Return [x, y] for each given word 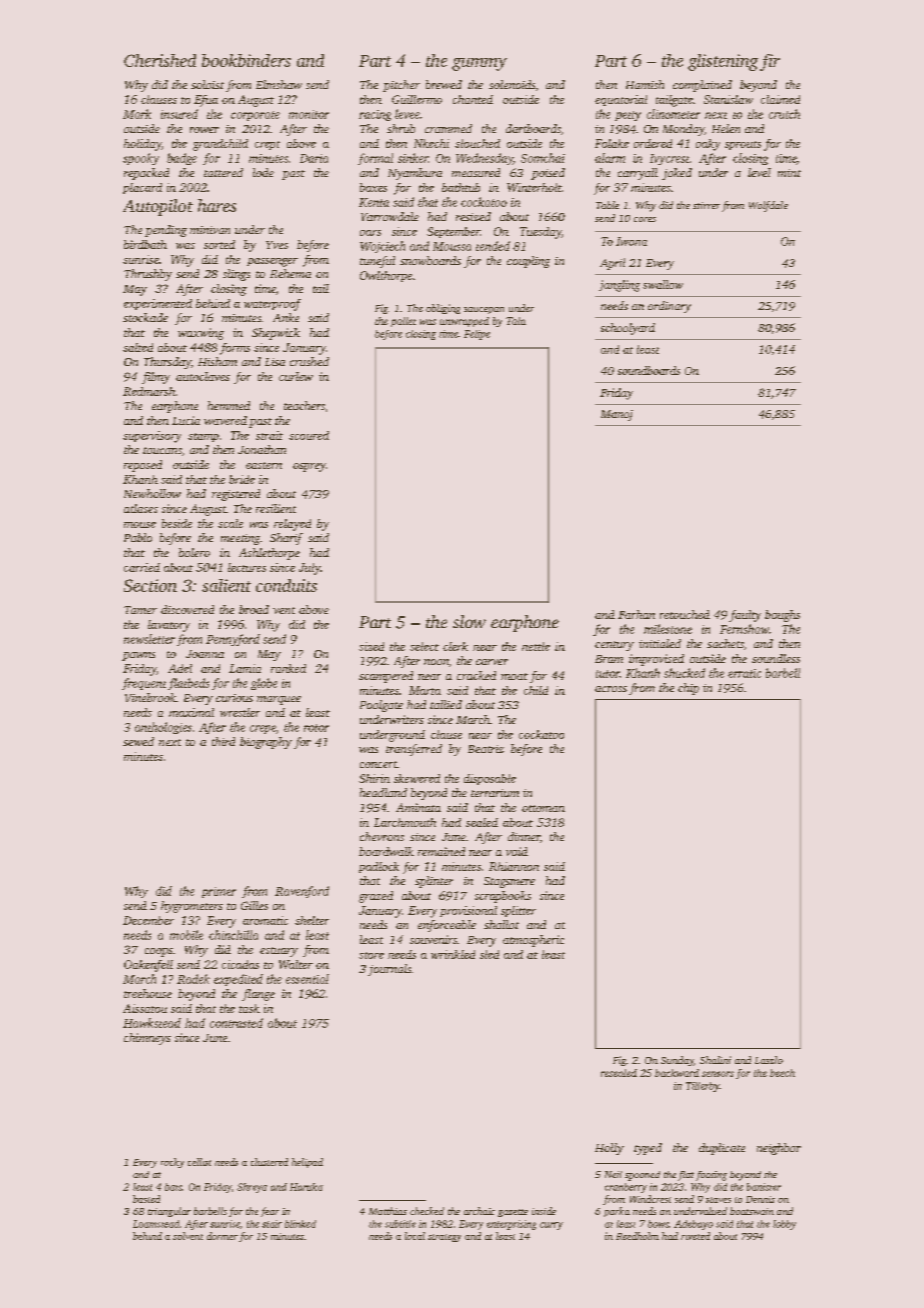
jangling [619, 286]
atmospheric [533, 941]
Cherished [160, 60]
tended [493, 246]
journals [389, 970]
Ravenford [302, 892]
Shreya [252, 1188]
